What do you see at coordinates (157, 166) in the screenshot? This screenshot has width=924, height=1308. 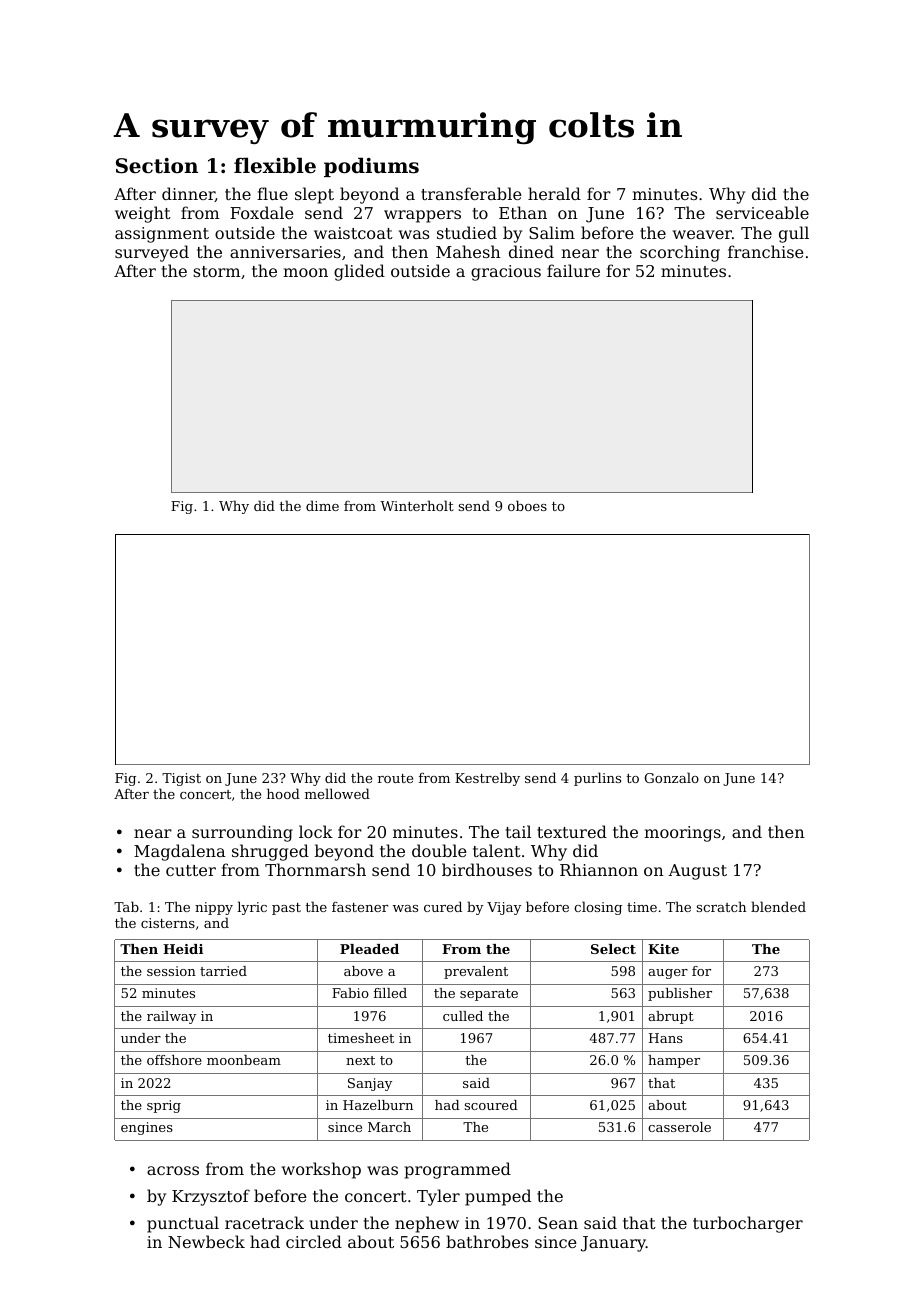 I see `Section` at bounding box center [157, 166].
